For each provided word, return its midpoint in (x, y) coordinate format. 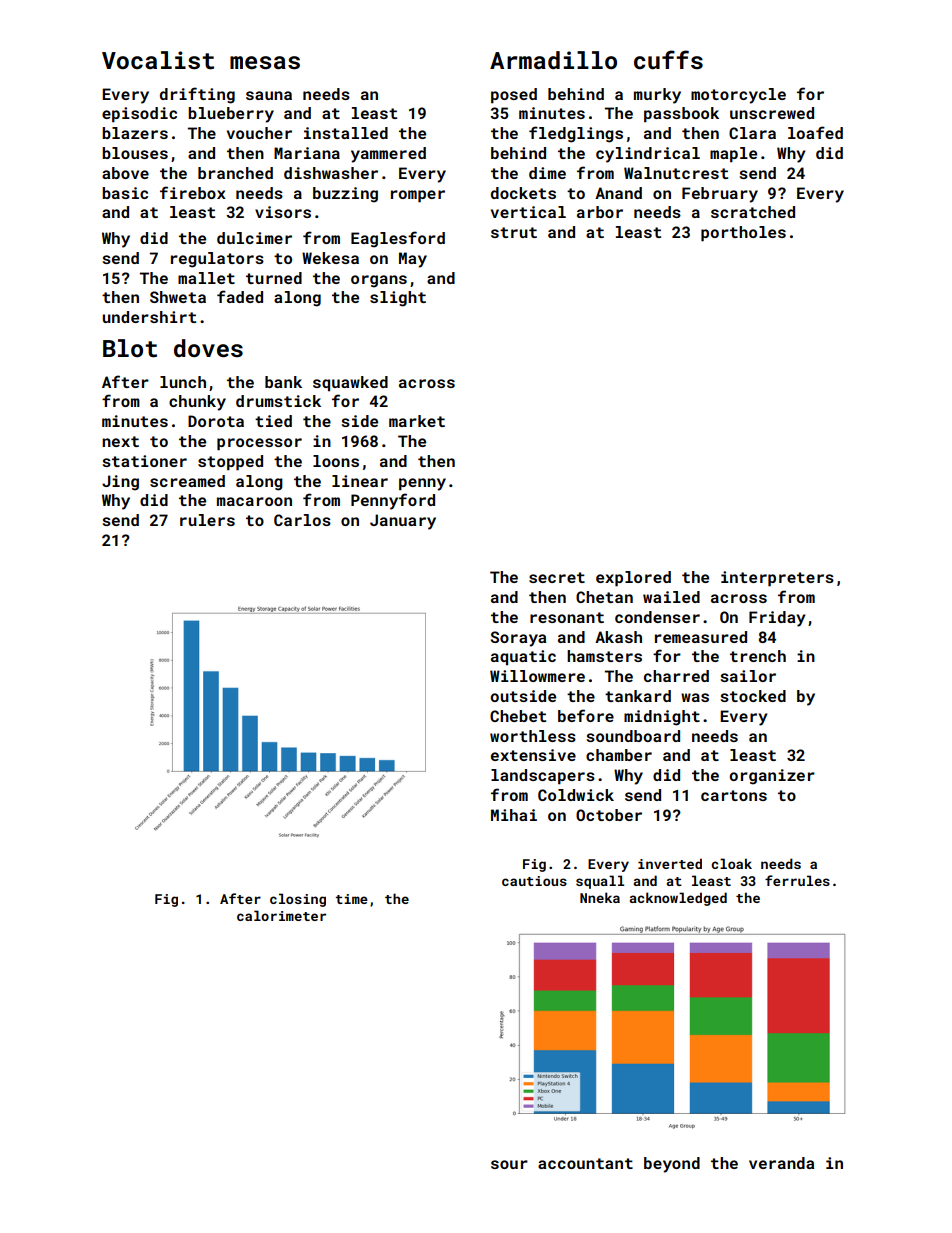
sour (509, 1164)
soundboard (633, 736)
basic (125, 193)
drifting (197, 95)
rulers (207, 520)
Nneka (600, 897)
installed (346, 133)
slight (398, 299)
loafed (815, 132)
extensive (533, 755)
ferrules (797, 880)
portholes (743, 234)
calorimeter (281, 915)
